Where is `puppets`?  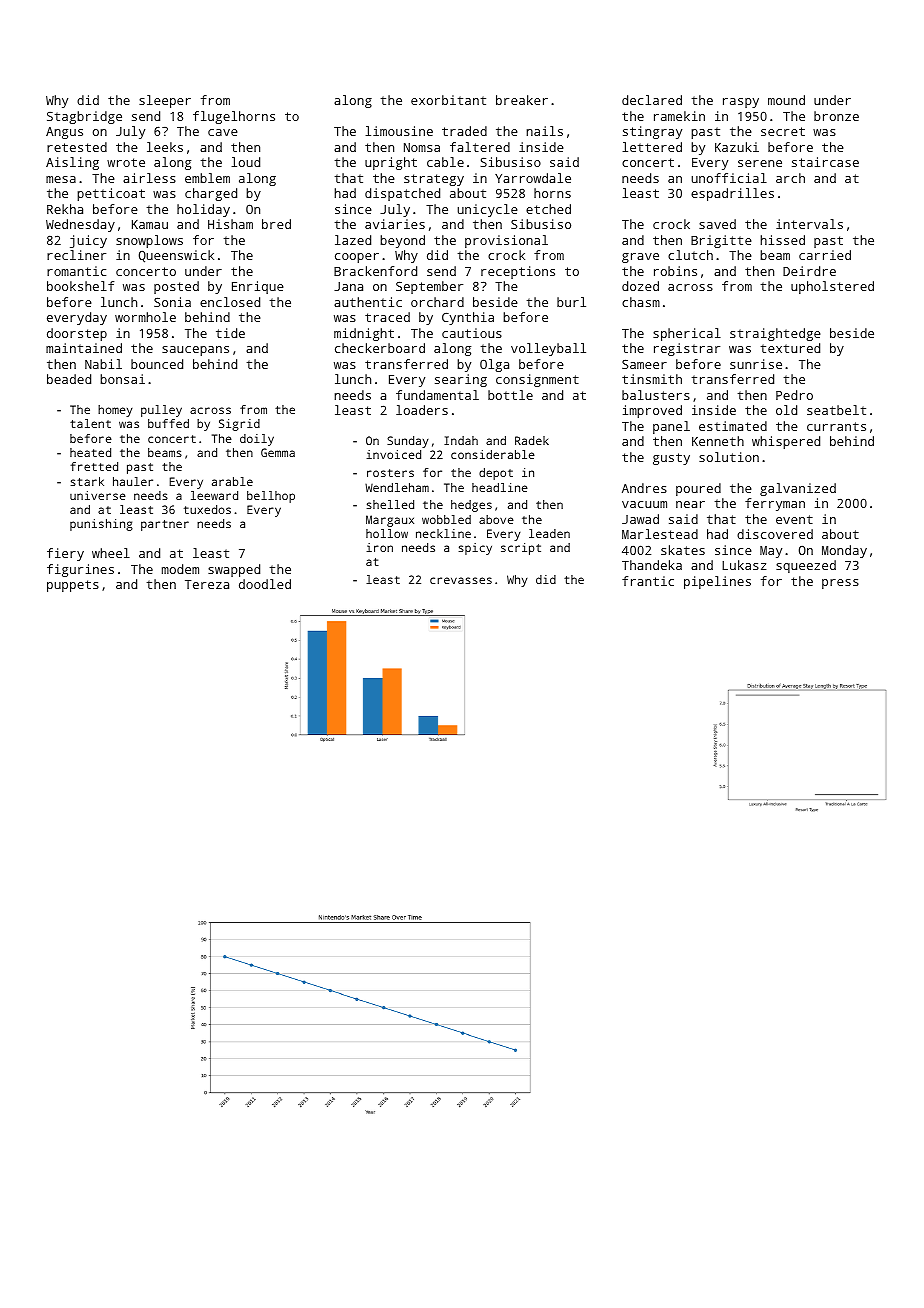
puppets is located at coordinates (73, 586).
